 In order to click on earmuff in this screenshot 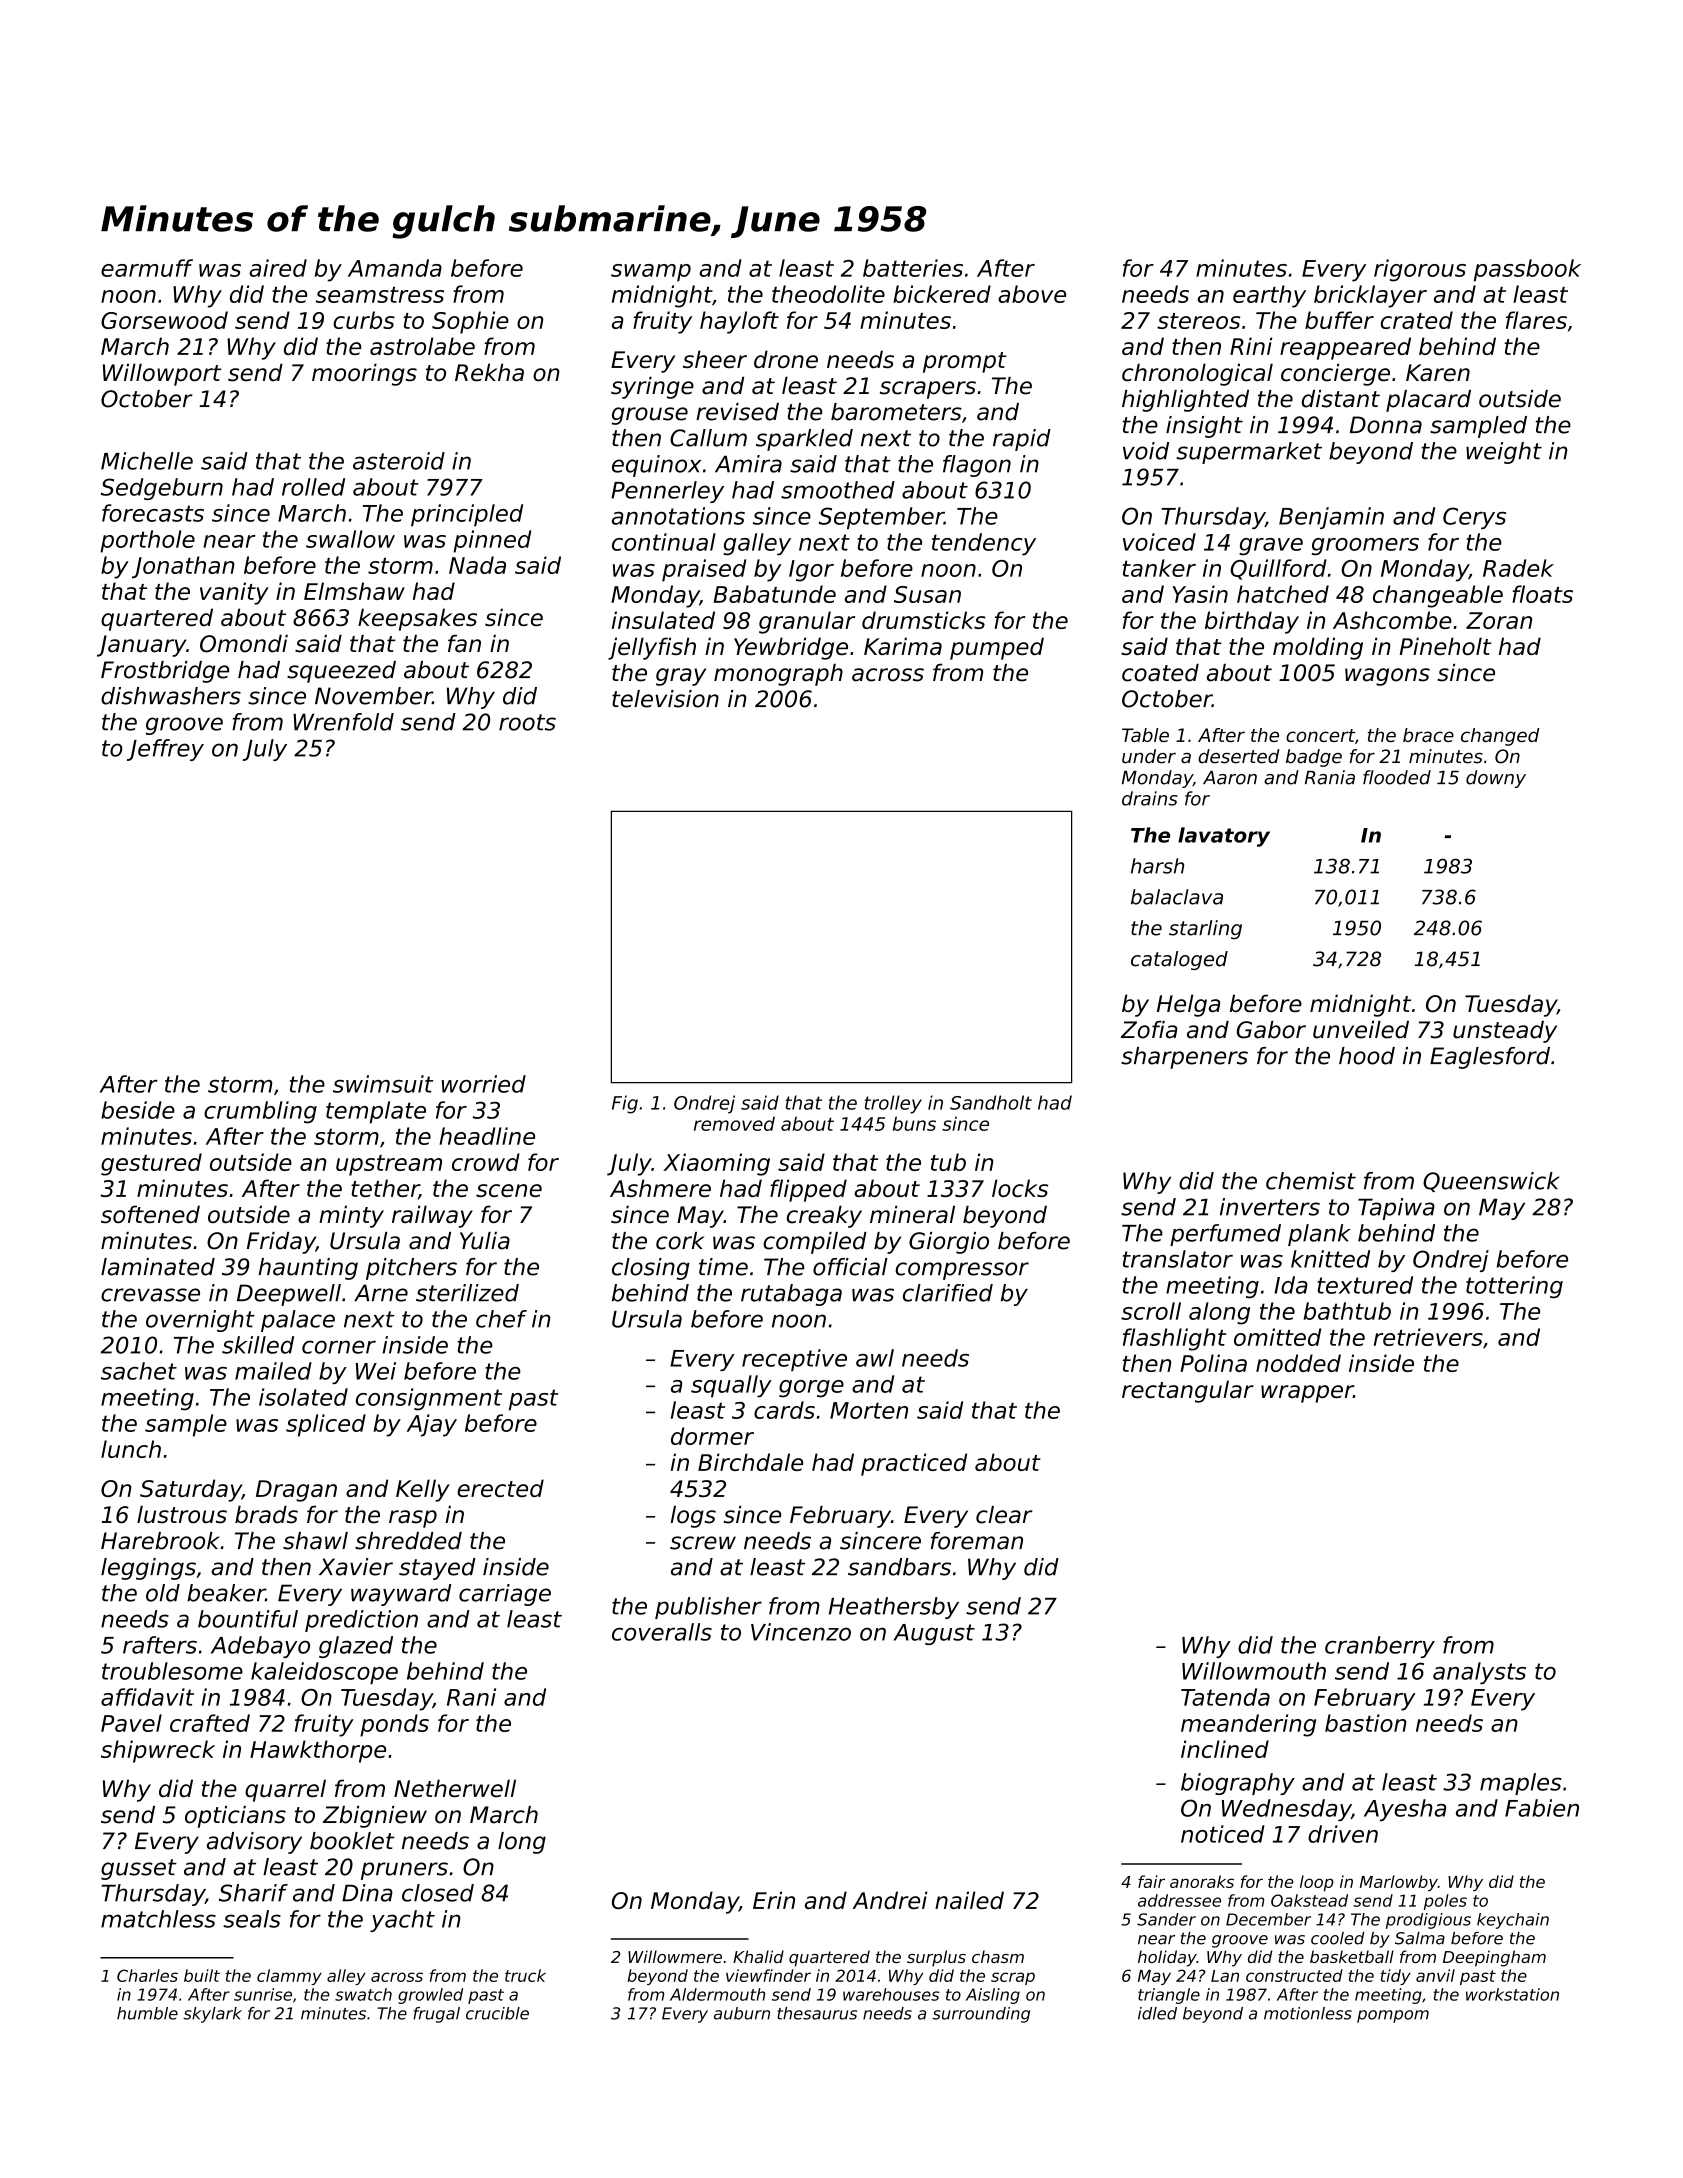, I will do `click(147, 268)`.
